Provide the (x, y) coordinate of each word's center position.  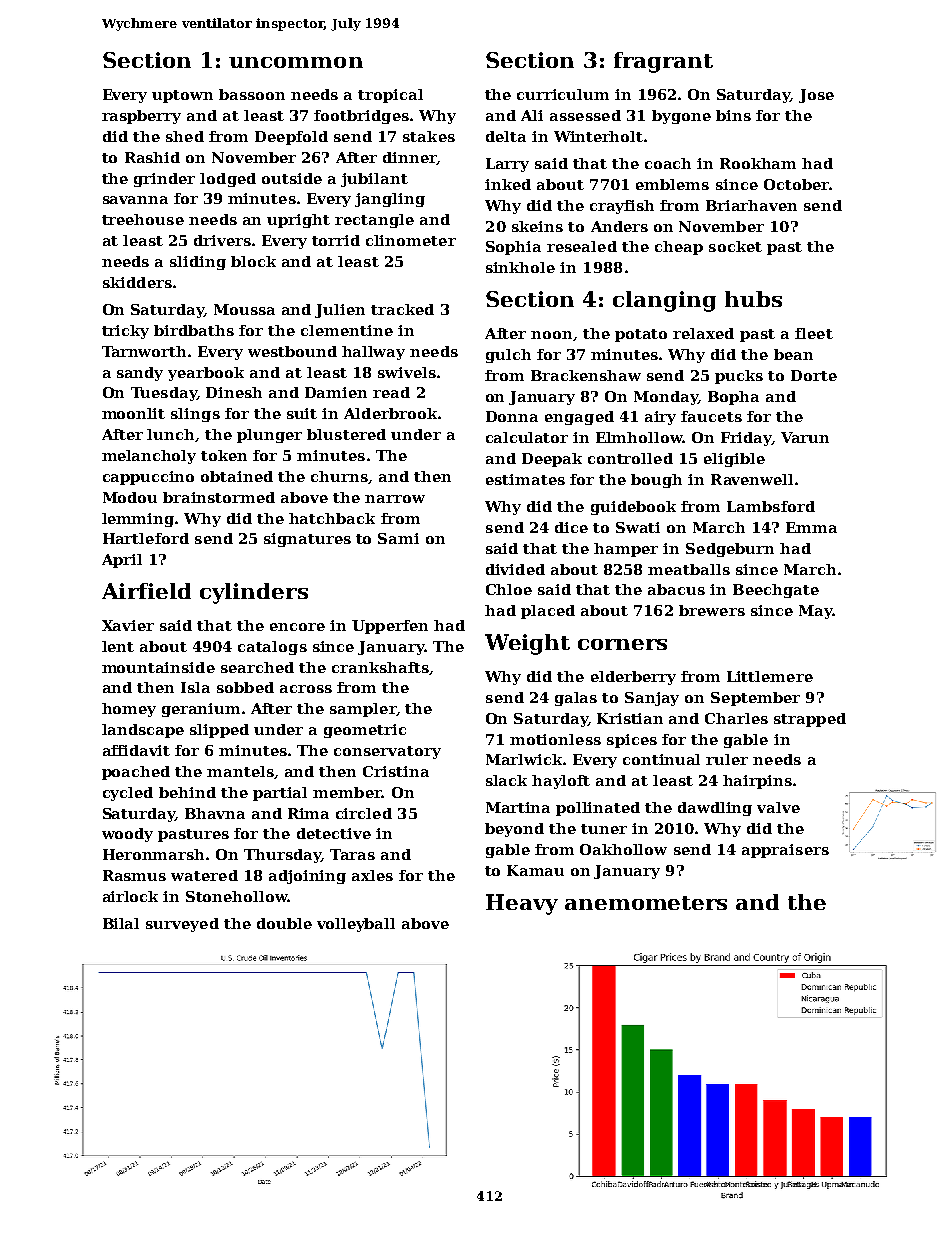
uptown (182, 96)
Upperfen (390, 627)
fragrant (663, 62)
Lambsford (771, 506)
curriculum (563, 94)
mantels (240, 771)
